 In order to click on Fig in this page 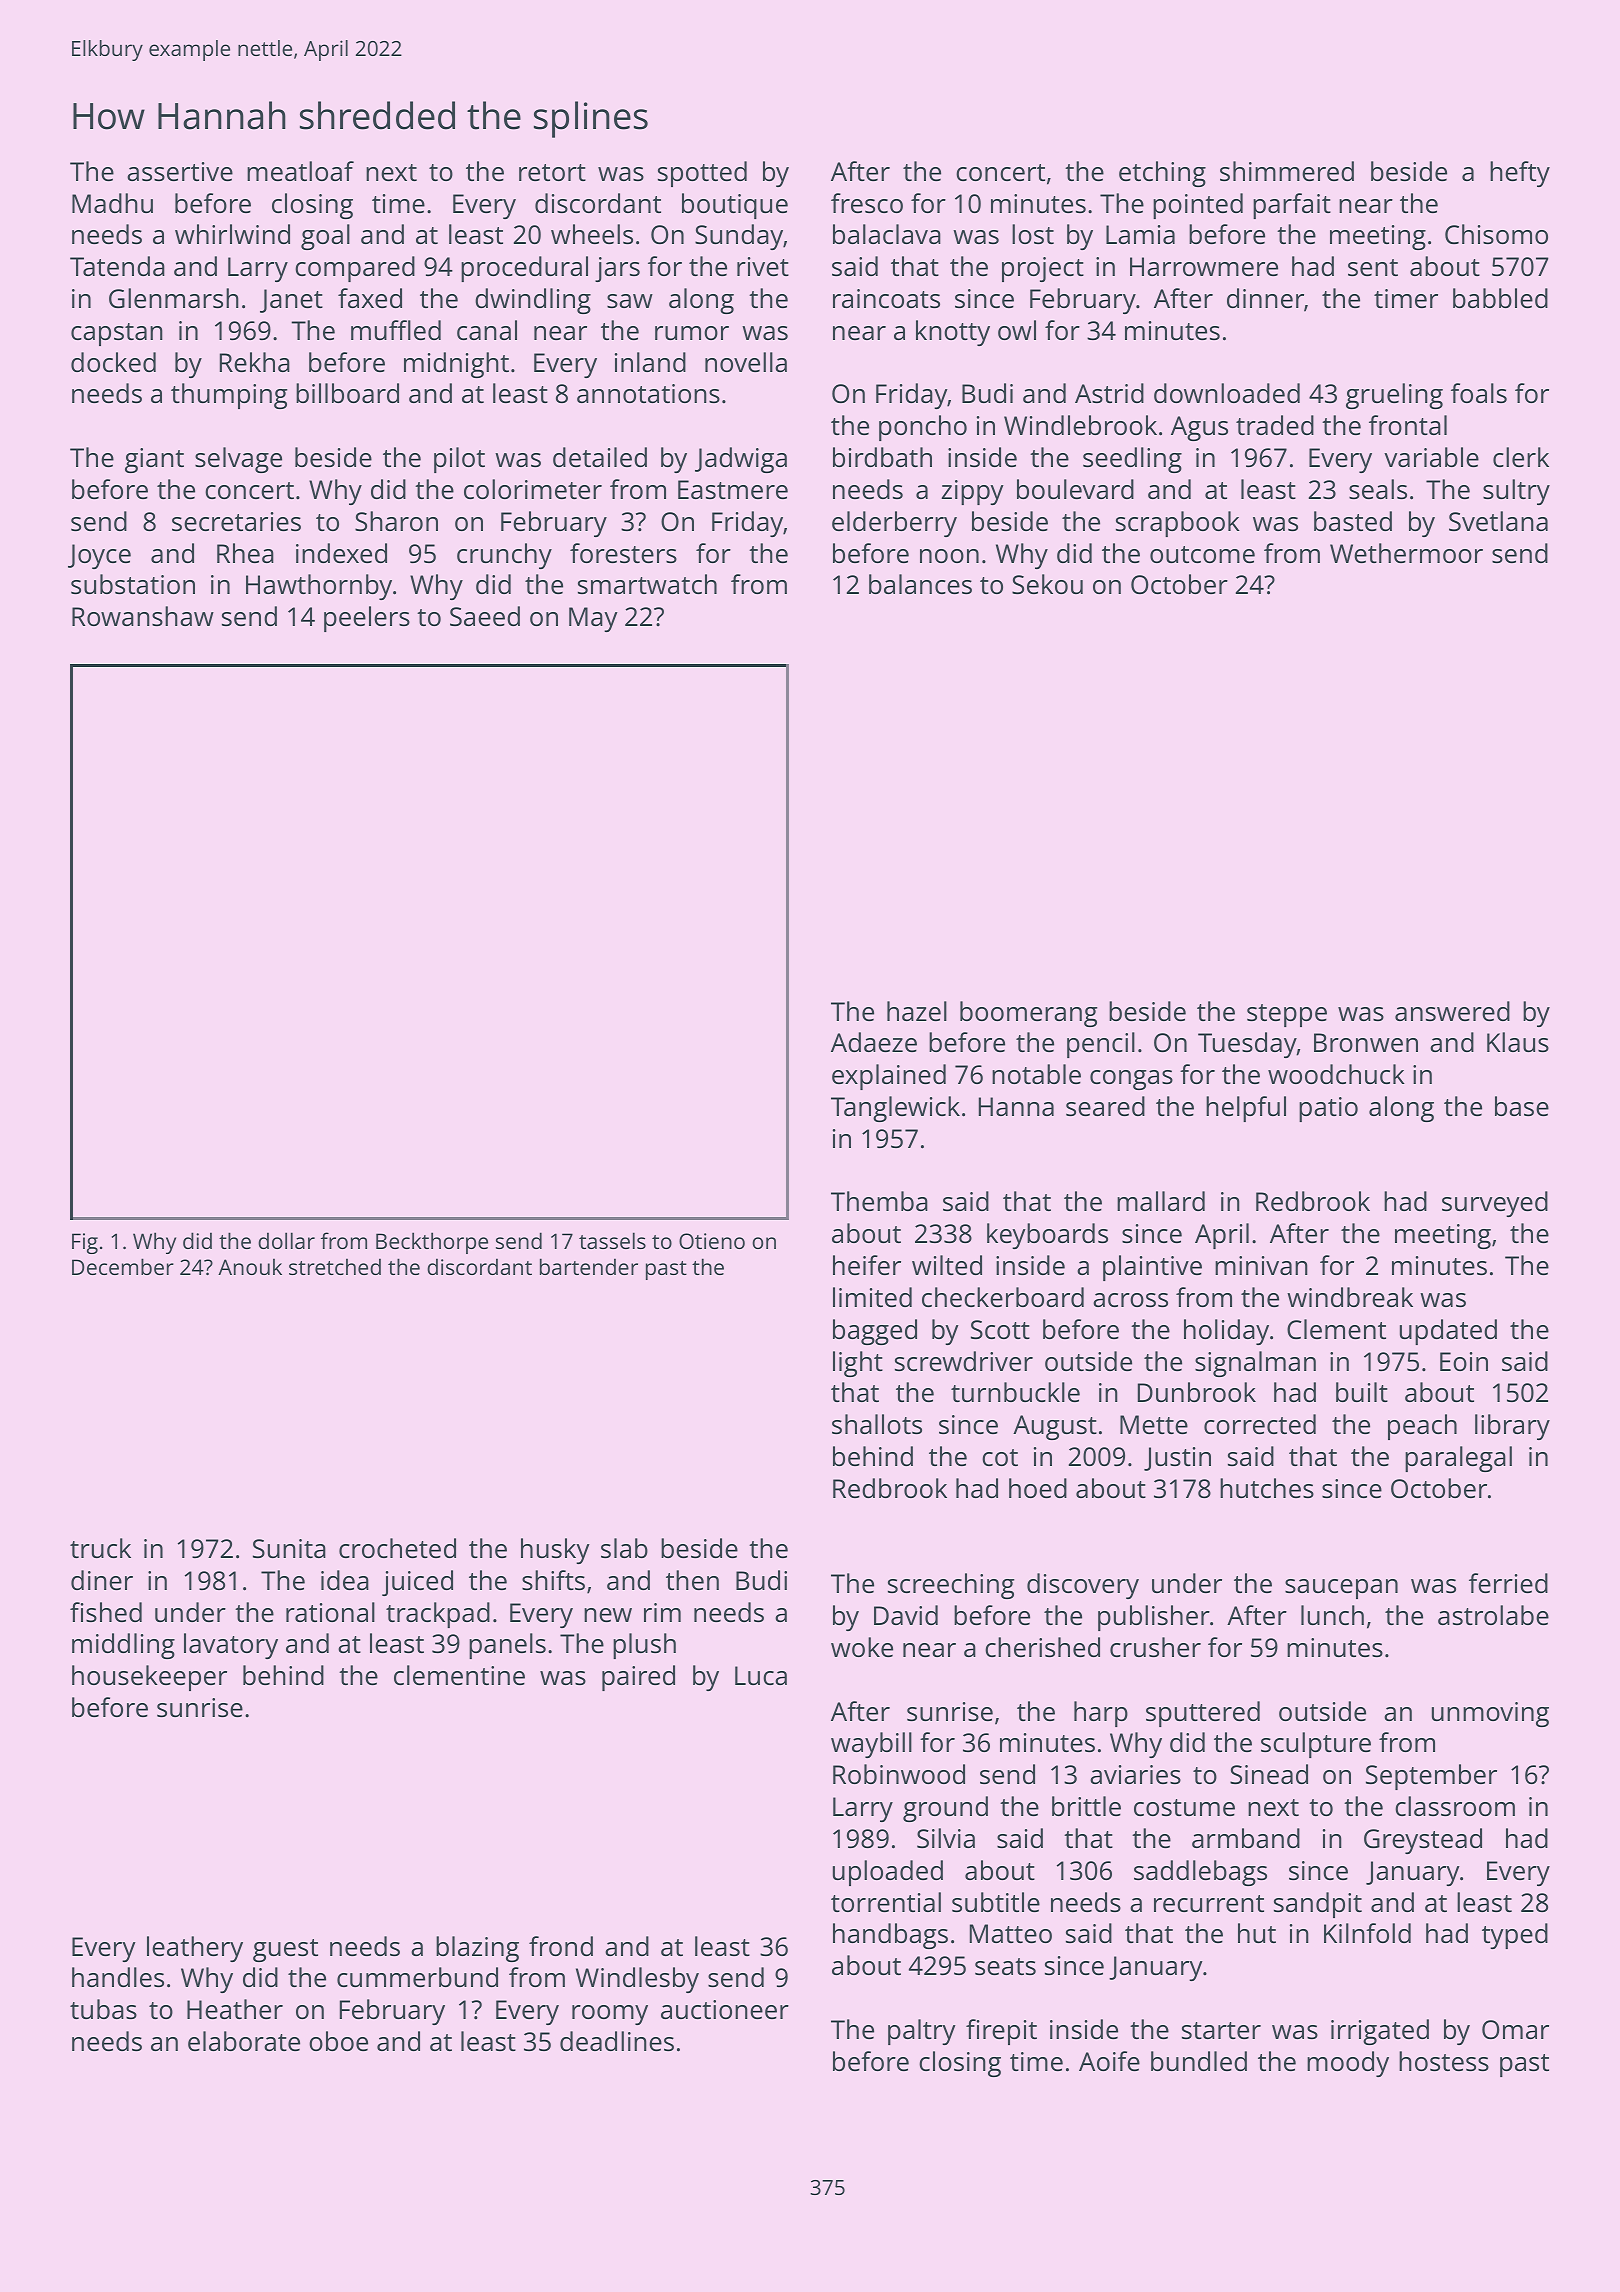, I will do `click(85, 1243)`.
